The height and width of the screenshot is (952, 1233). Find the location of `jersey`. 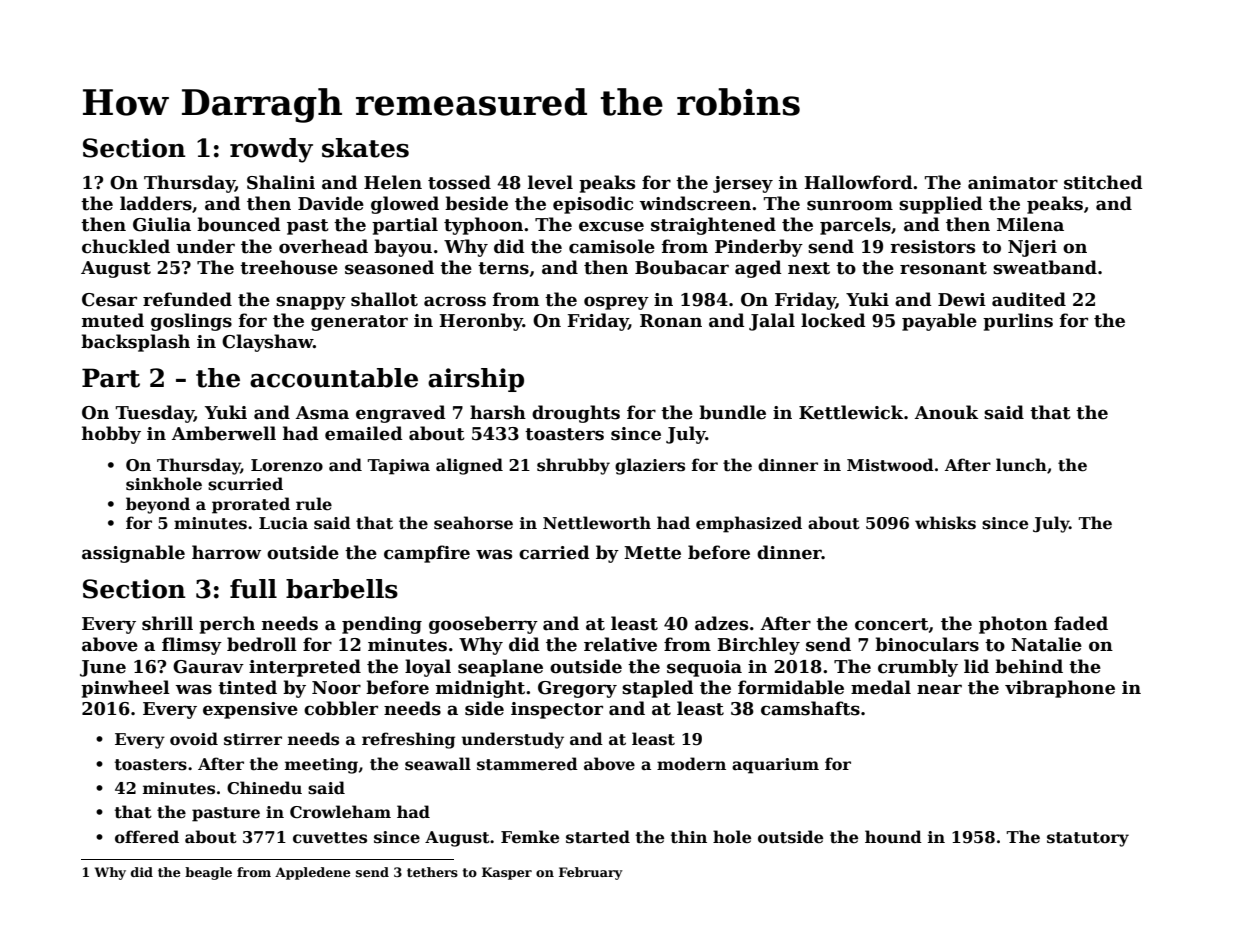

jersey is located at coordinates (743, 184).
